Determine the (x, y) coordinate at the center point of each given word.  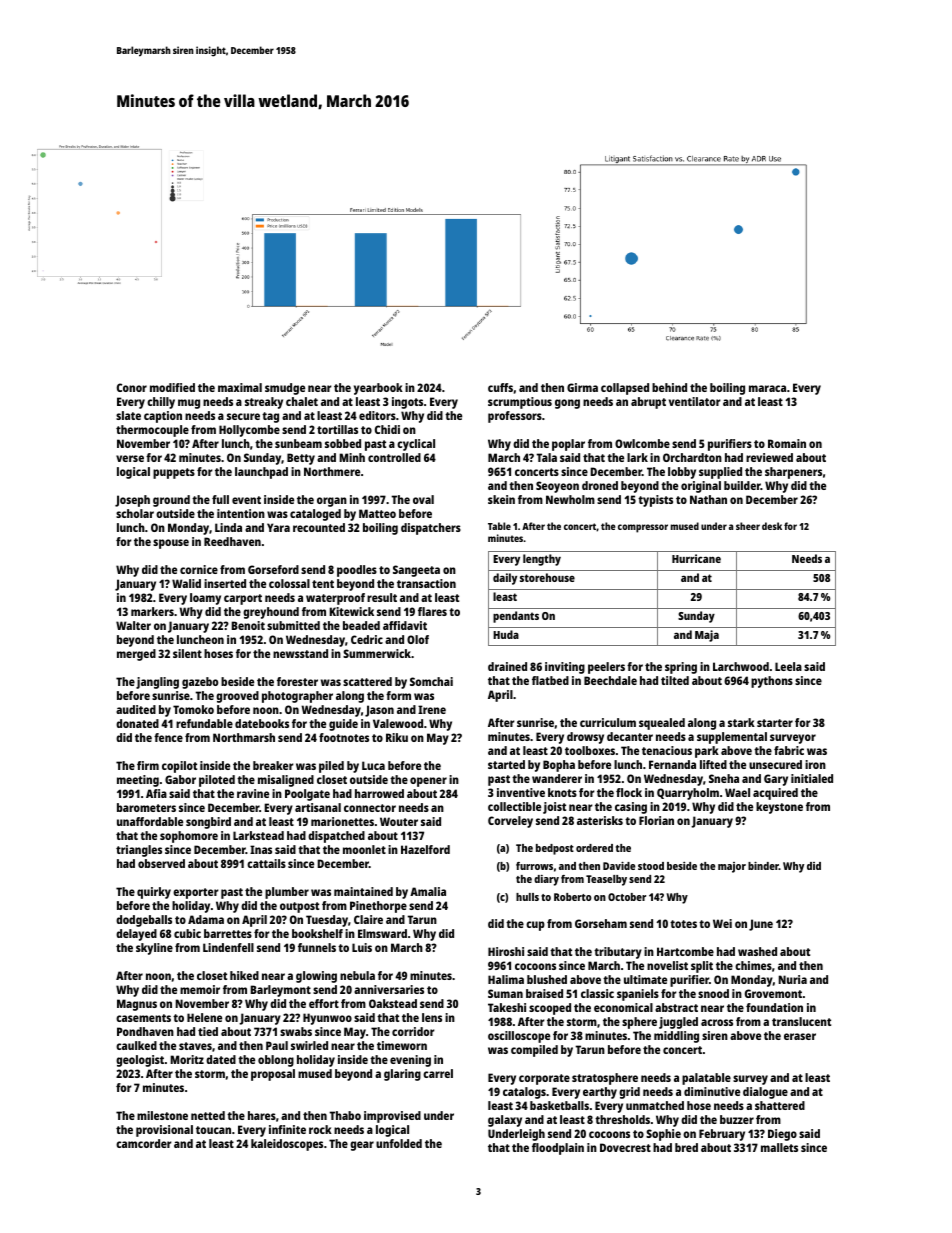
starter (775, 723)
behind (669, 387)
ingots (407, 403)
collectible (514, 806)
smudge (285, 389)
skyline (154, 949)
